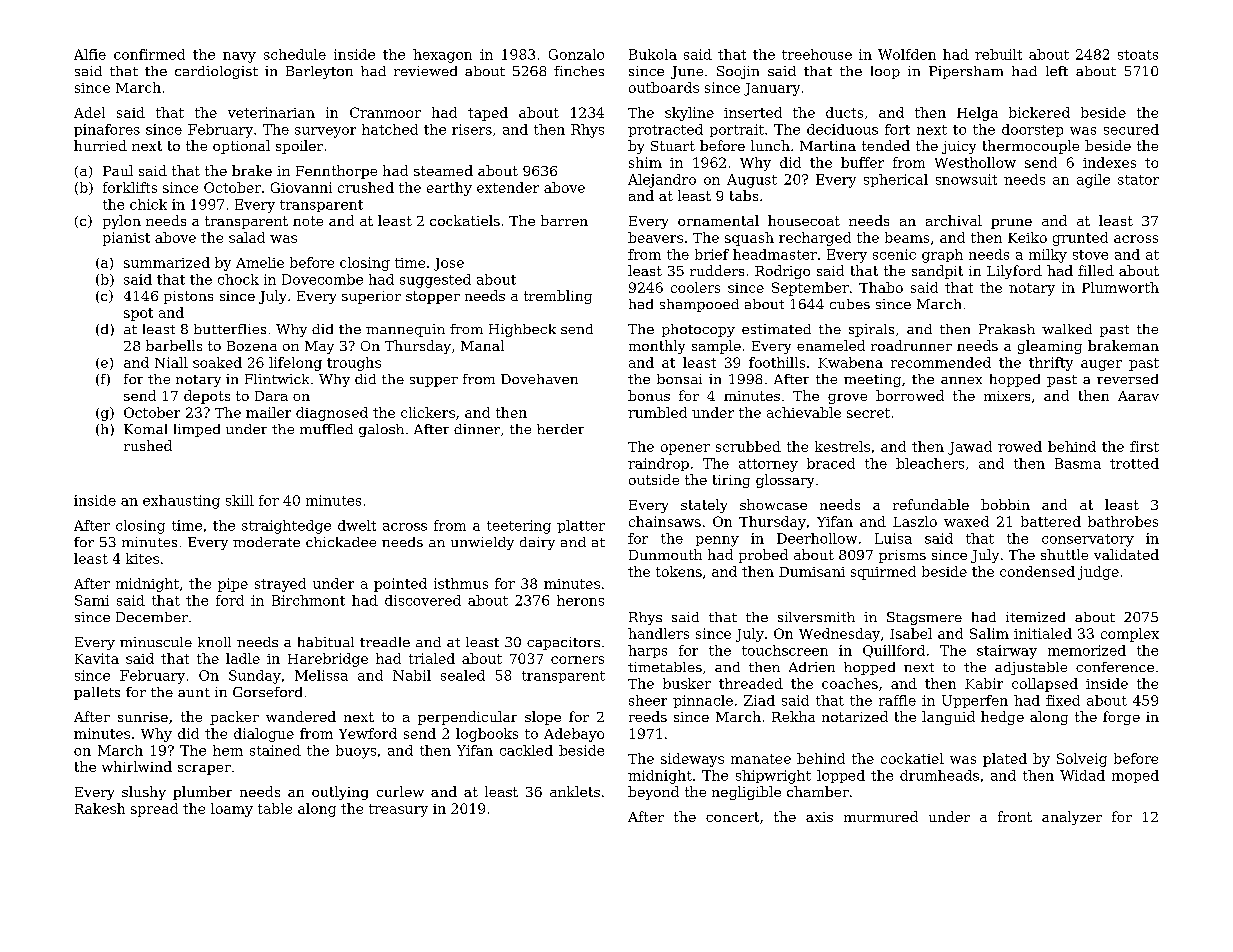  What do you see at coordinates (907, 54) in the screenshot?
I see `Wolfden` at bounding box center [907, 54].
